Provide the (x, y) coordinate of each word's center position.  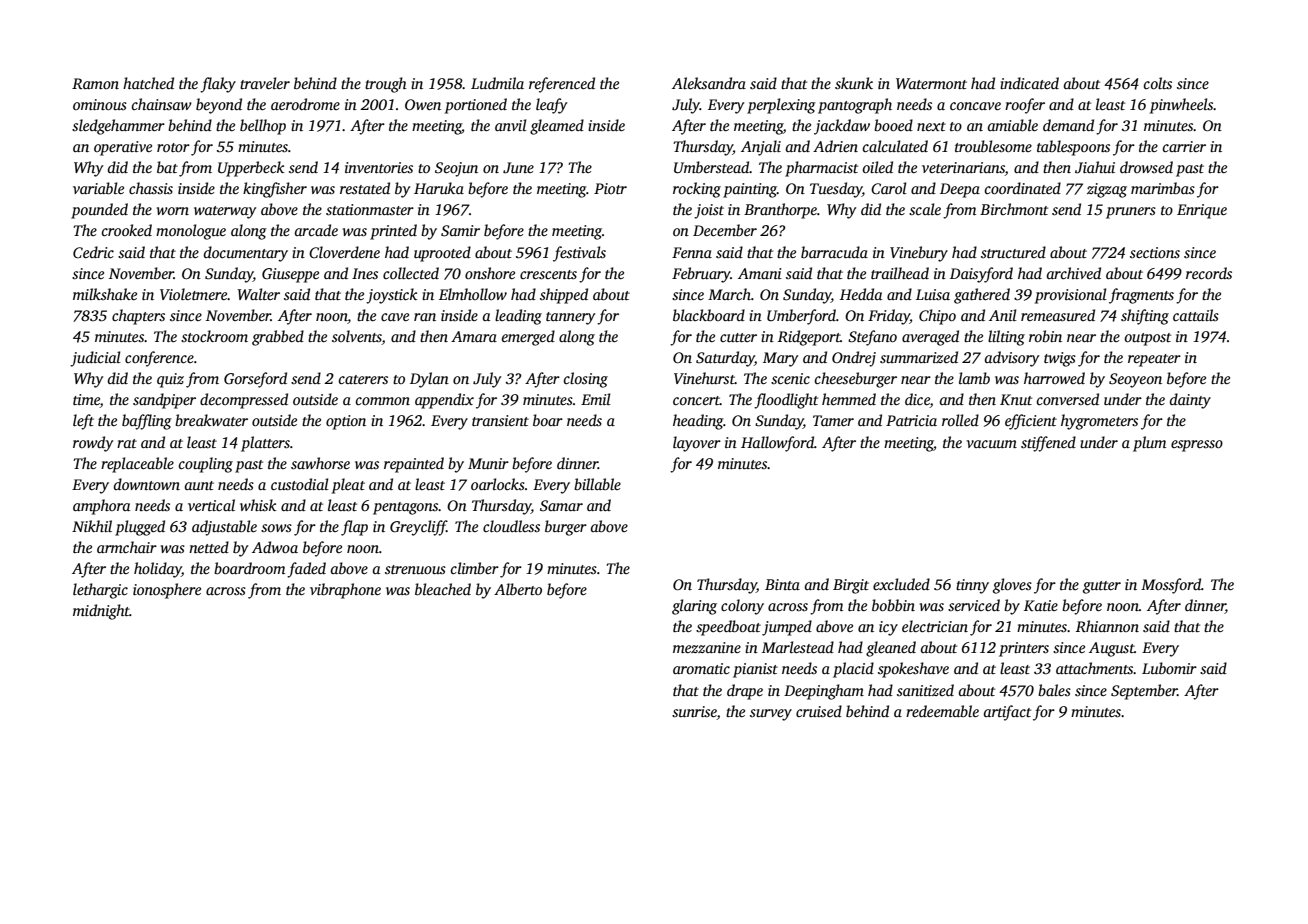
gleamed (557, 127)
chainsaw (162, 104)
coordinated (1023, 188)
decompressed (244, 401)
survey (771, 715)
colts (1158, 83)
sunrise (694, 711)
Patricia (911, 420)
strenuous (415, 569)
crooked (127, 230)
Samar (561, 506)
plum (1149, 444)
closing (586, 380)
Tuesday (836, 190)
